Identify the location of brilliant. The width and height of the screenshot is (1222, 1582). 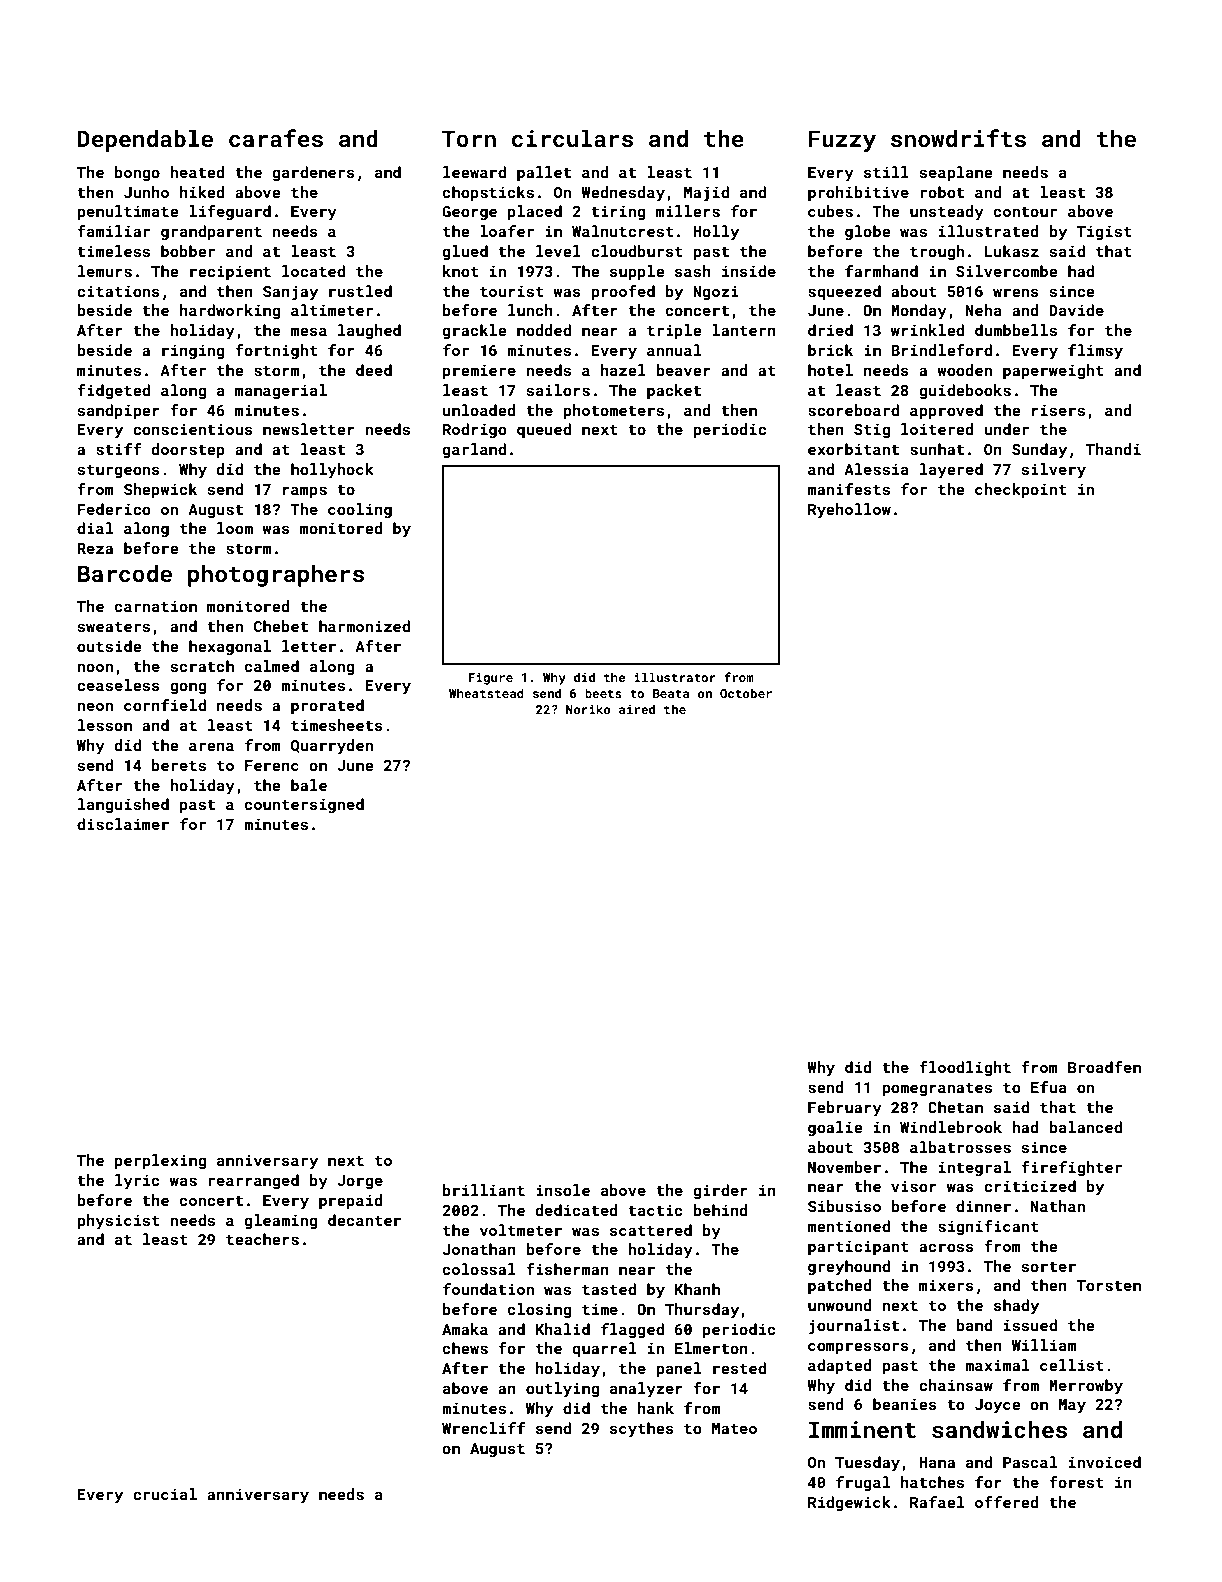
(484, 1190).
